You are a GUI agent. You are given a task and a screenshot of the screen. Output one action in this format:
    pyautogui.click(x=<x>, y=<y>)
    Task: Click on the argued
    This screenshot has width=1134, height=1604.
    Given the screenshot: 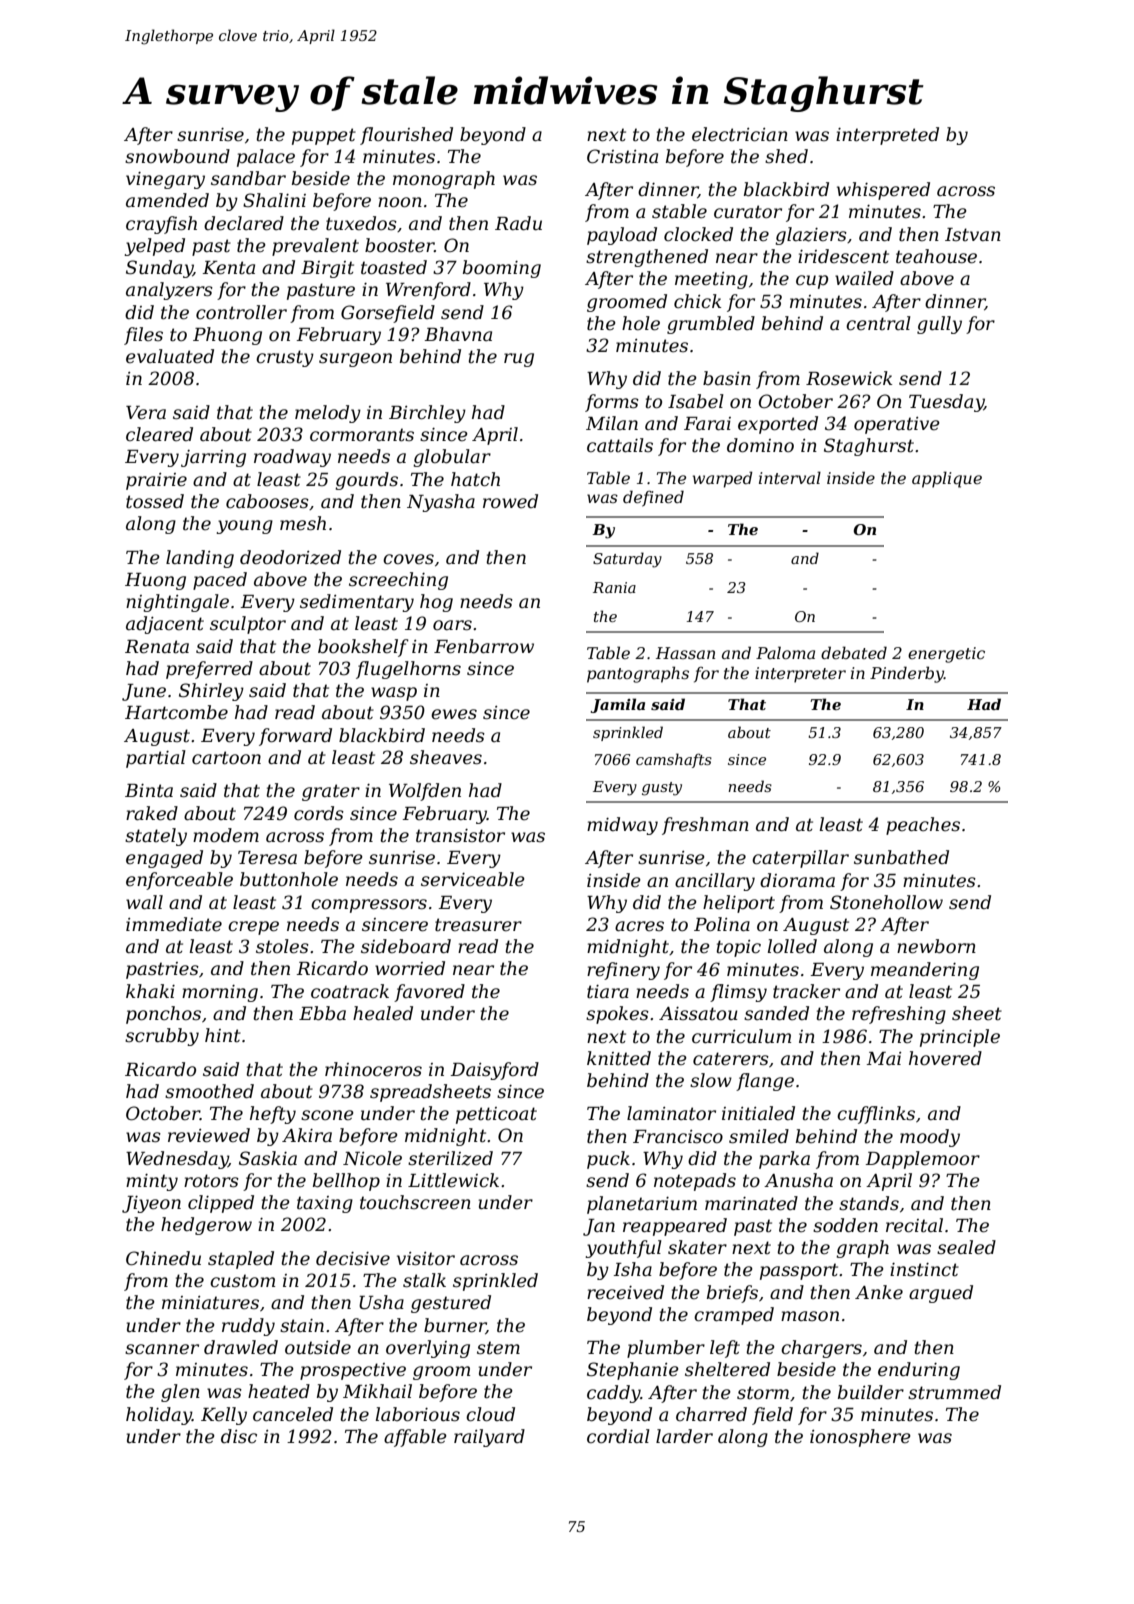 What is the action you would take?
    pyautogui.click(x=941, y=1294)
